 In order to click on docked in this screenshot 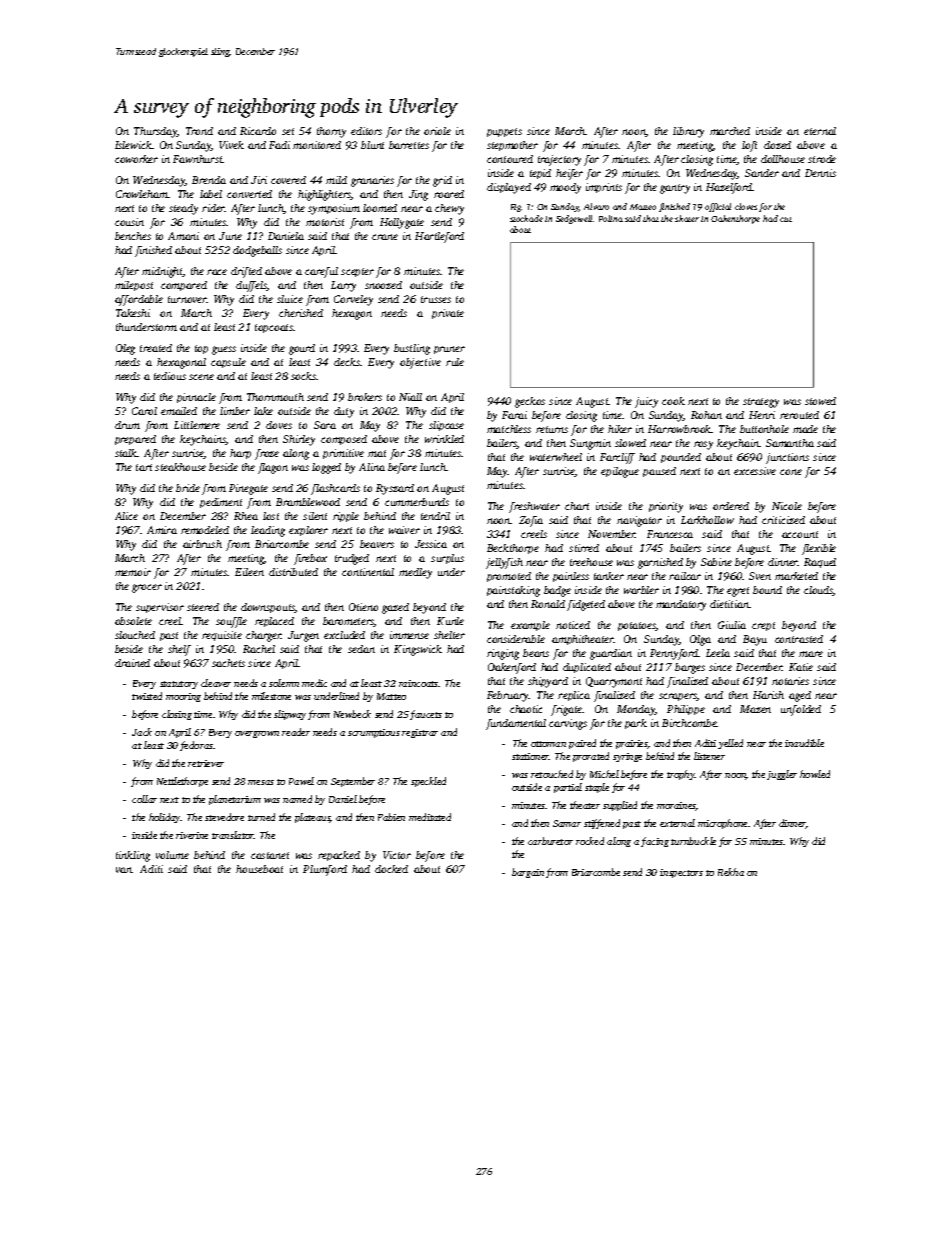, I will do `click(391, 869)`.
